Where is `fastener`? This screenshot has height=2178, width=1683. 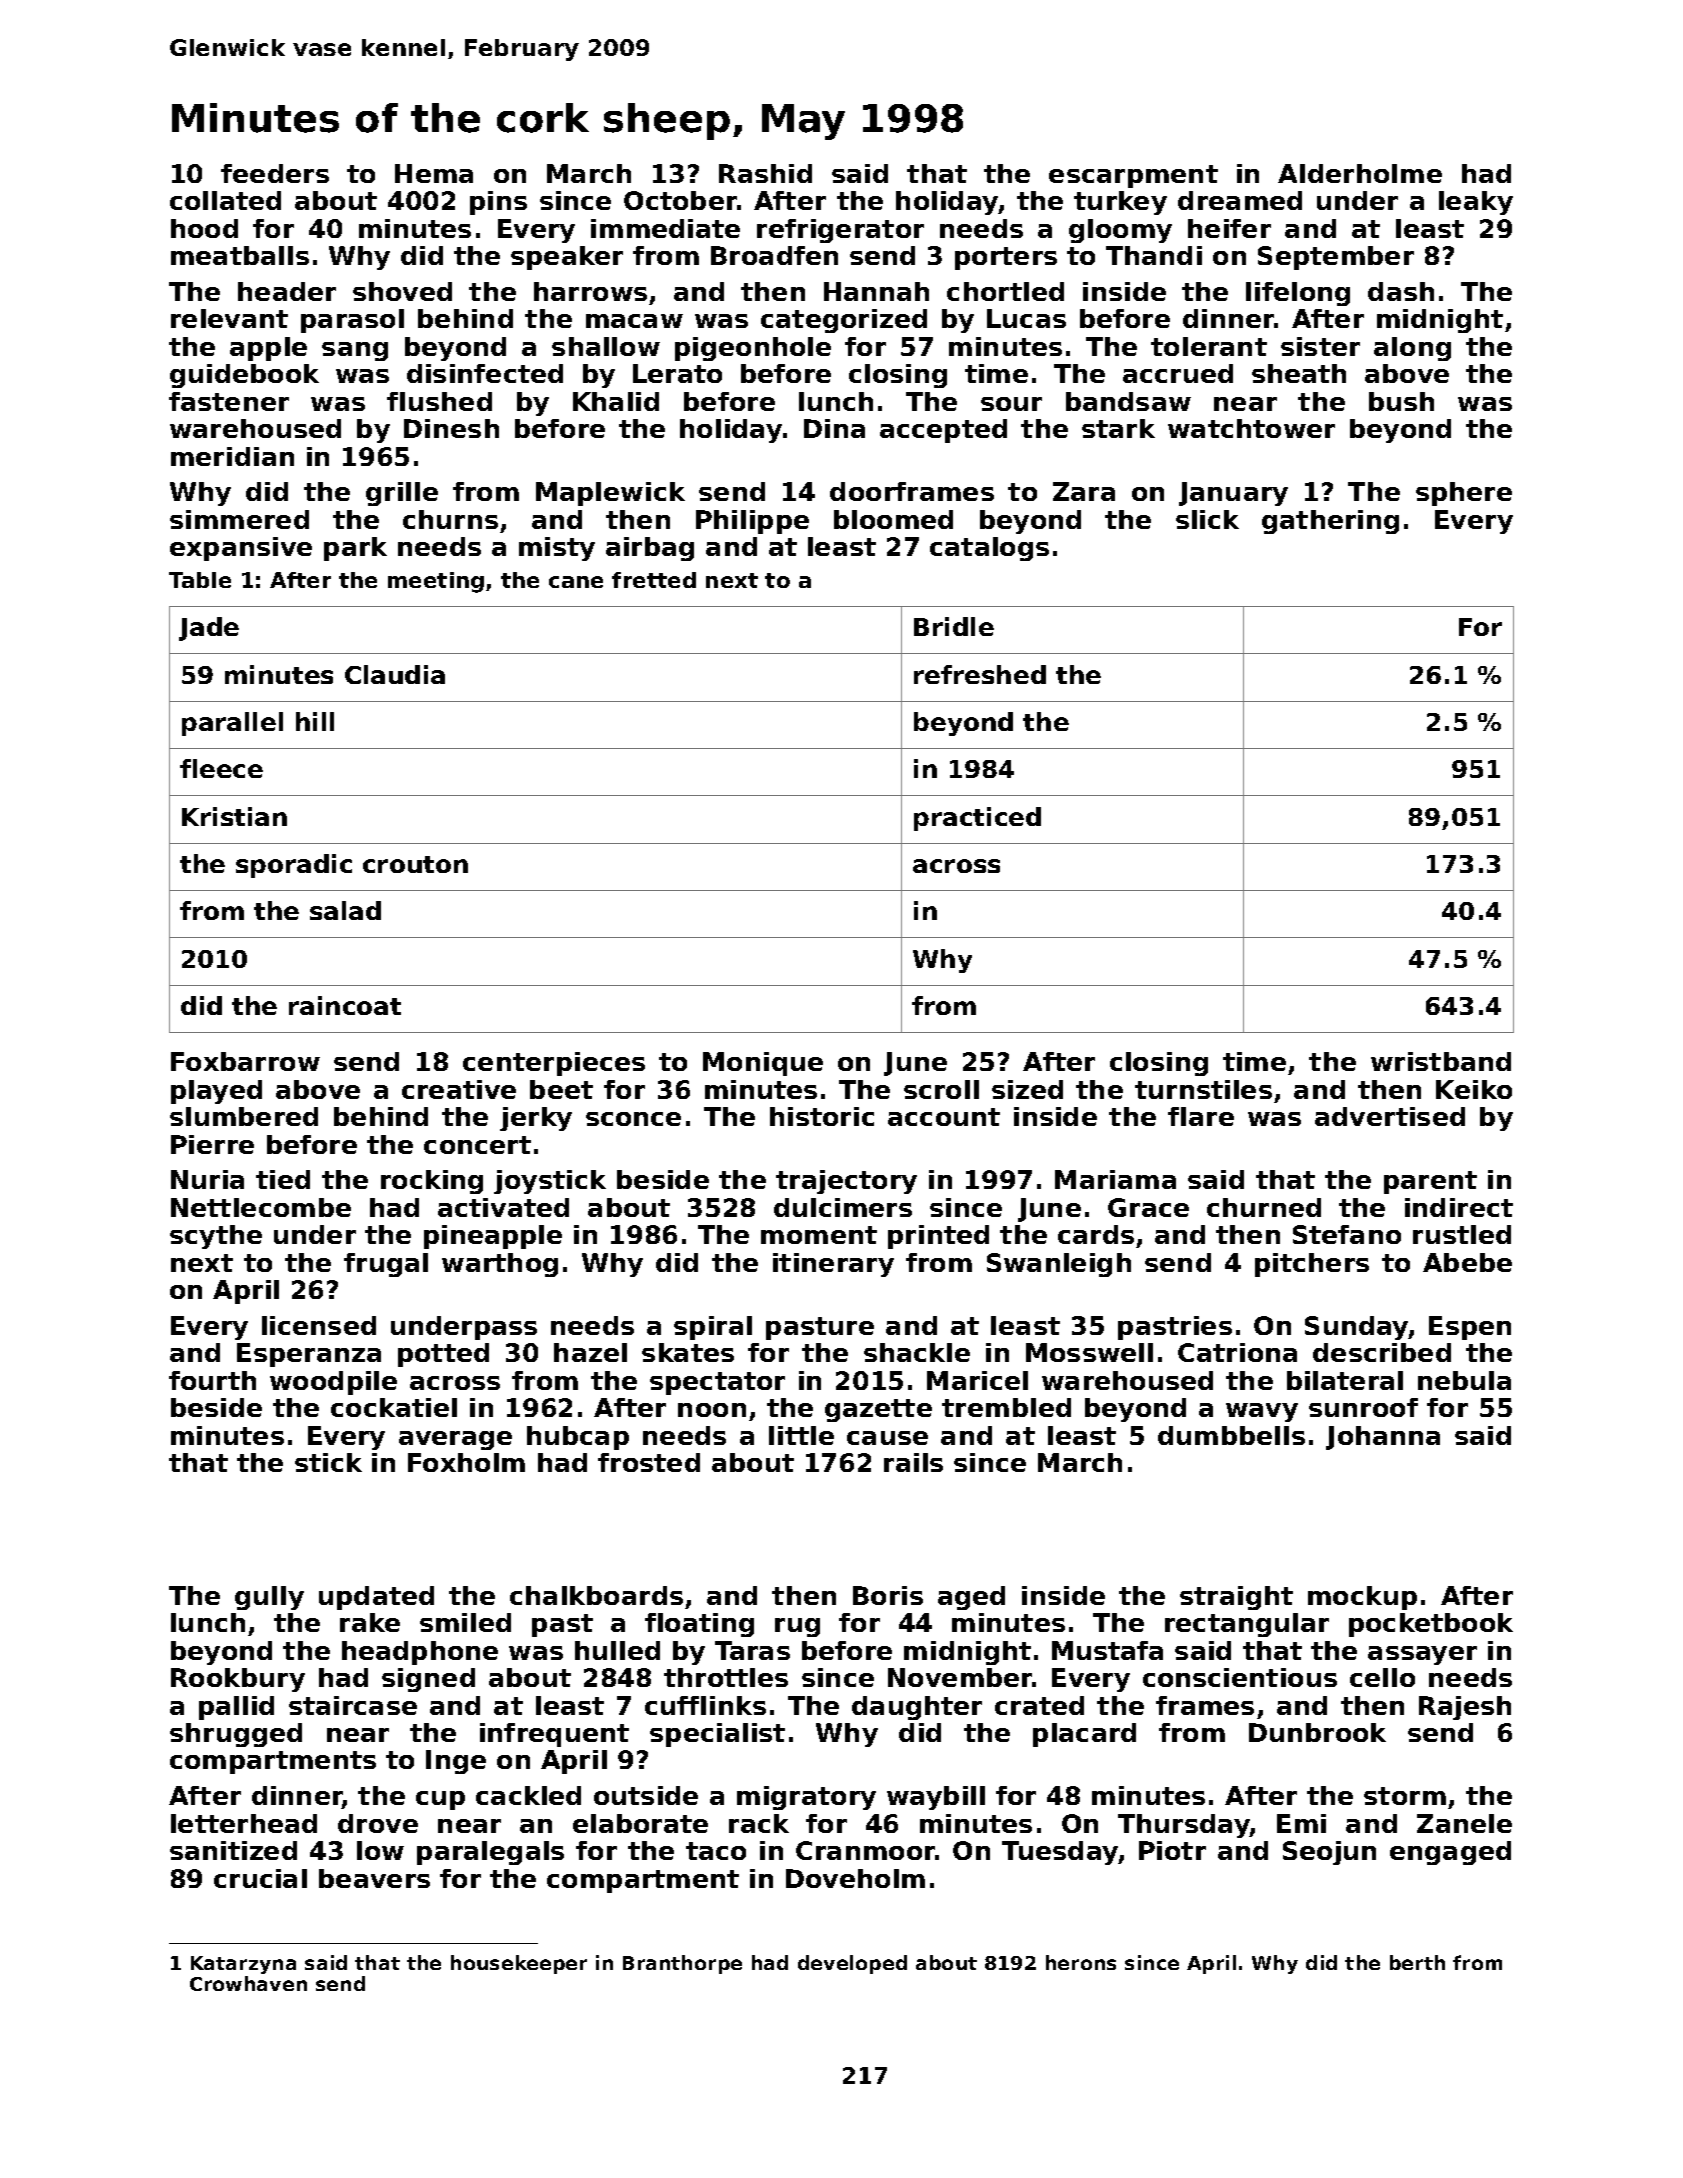
fastener is located at coordinates (229, 401).
